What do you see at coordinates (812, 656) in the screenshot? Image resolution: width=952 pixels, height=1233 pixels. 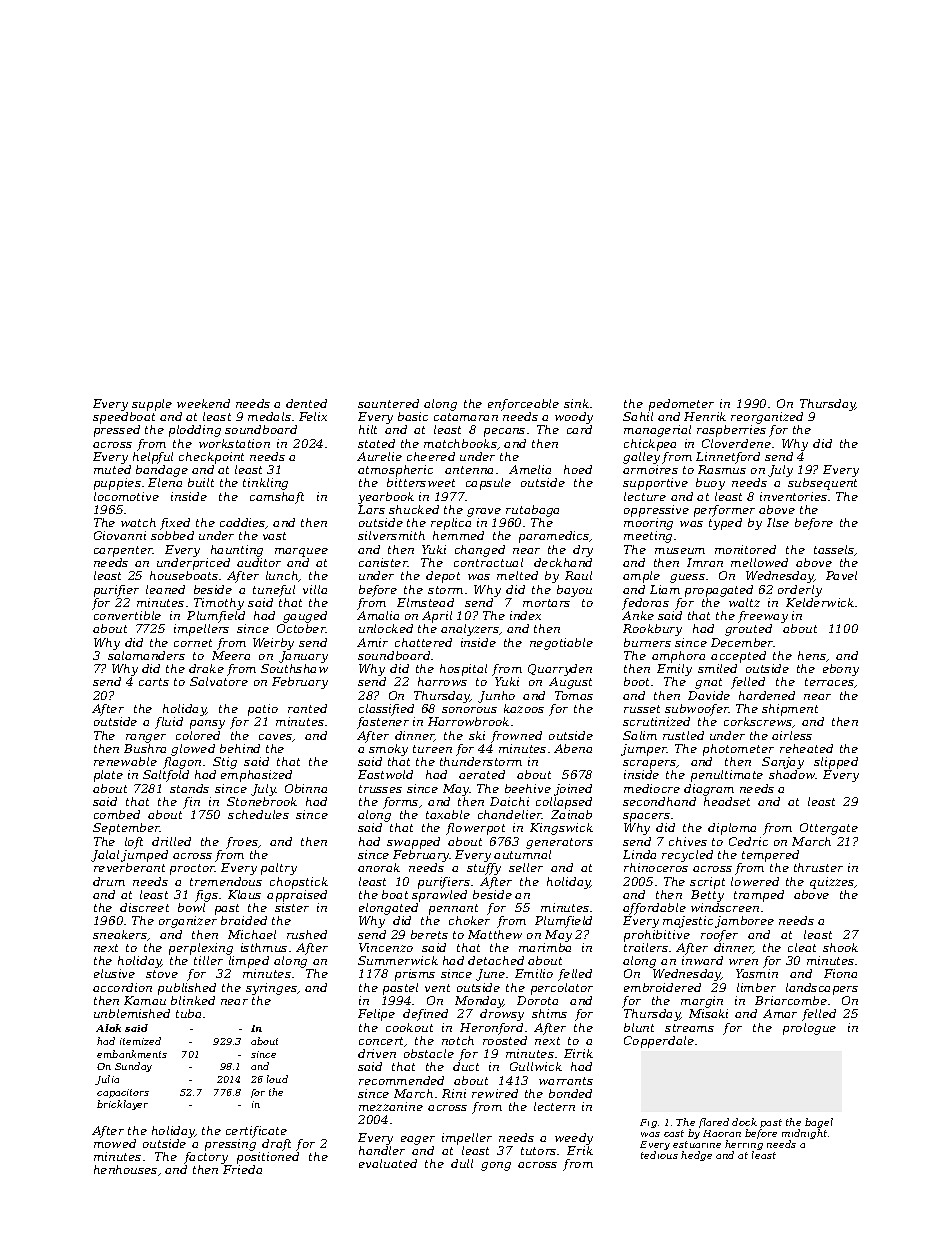 I see `hens` at bounding box center [812, 656].
